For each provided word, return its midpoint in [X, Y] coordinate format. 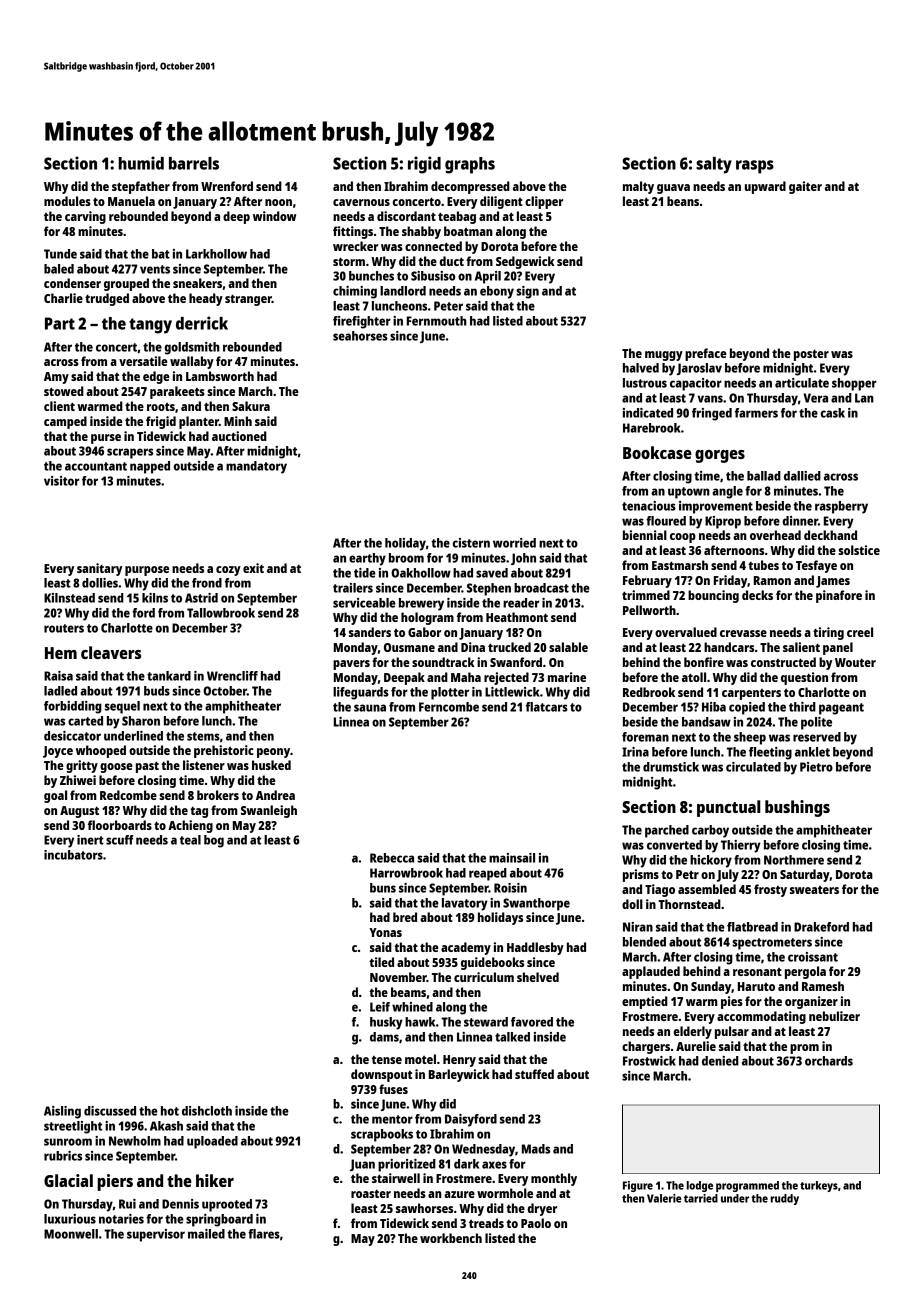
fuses [393, 1089]
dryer [542, 1209]
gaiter [805, 187]
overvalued [686, 632]
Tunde [60, 254]
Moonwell [71, 1234]
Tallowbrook [221, 613]
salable [568, 647]
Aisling [62, 1112]
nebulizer [834, 1016]
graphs [470, 165]
